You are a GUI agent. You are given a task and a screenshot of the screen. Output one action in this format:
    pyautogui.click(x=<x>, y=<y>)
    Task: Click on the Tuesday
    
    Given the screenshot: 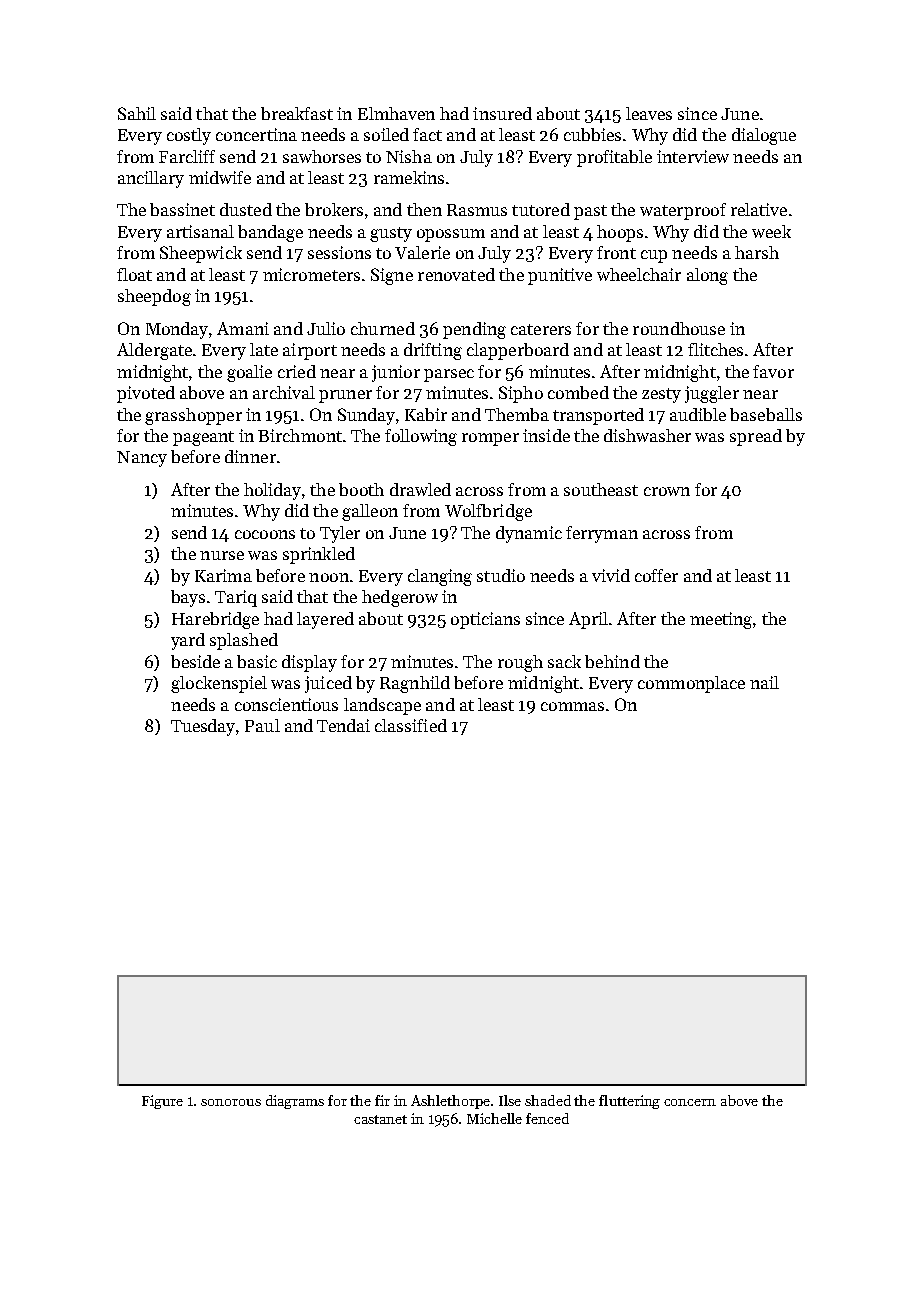 What is the action you would take?
    pyautogui.click(x=204, y=727)
